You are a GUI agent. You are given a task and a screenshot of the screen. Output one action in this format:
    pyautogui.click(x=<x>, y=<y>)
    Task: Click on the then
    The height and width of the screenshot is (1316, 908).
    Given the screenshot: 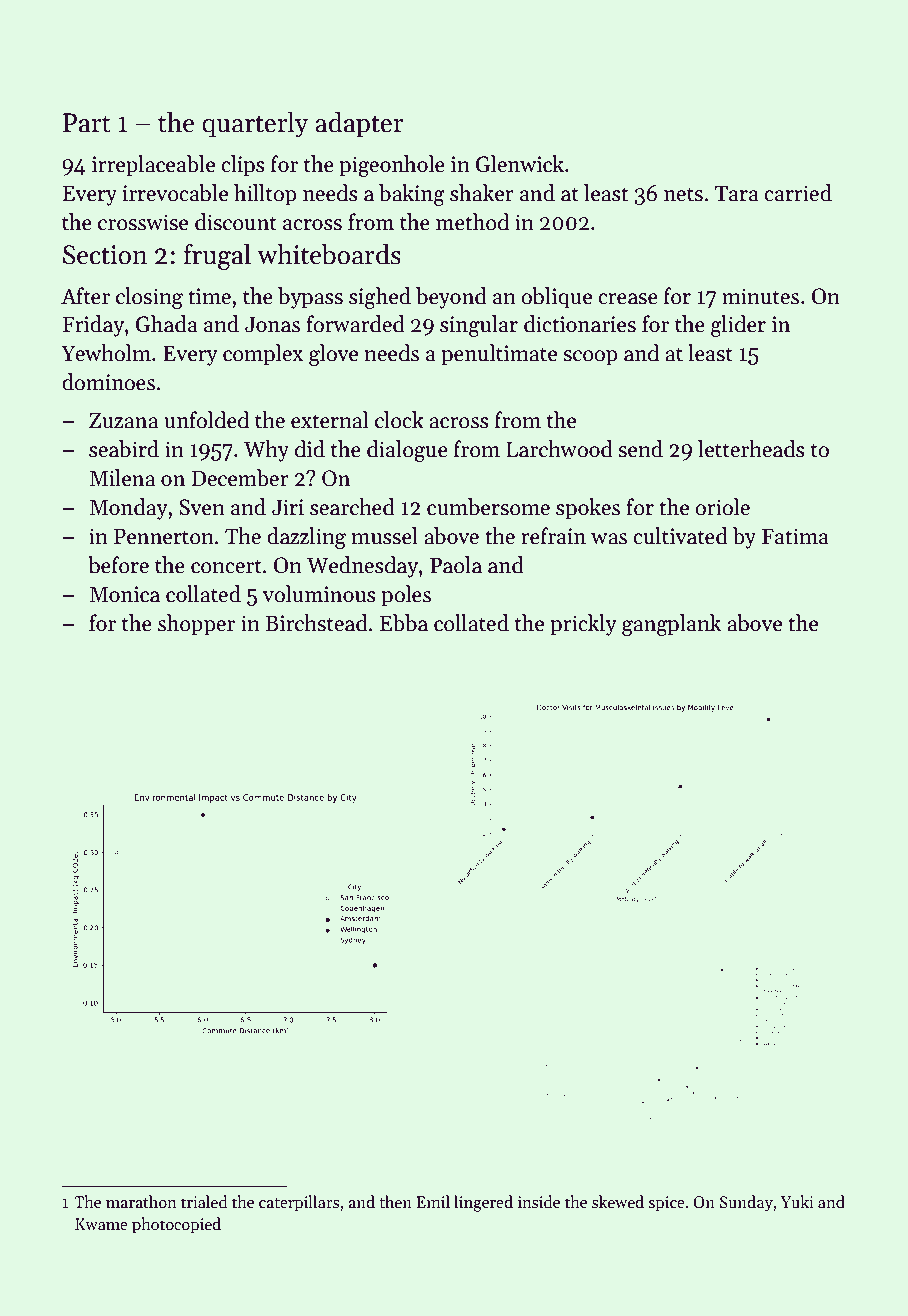 What is the action you would take?
    pyautogui.click(x=395, y=1202)
